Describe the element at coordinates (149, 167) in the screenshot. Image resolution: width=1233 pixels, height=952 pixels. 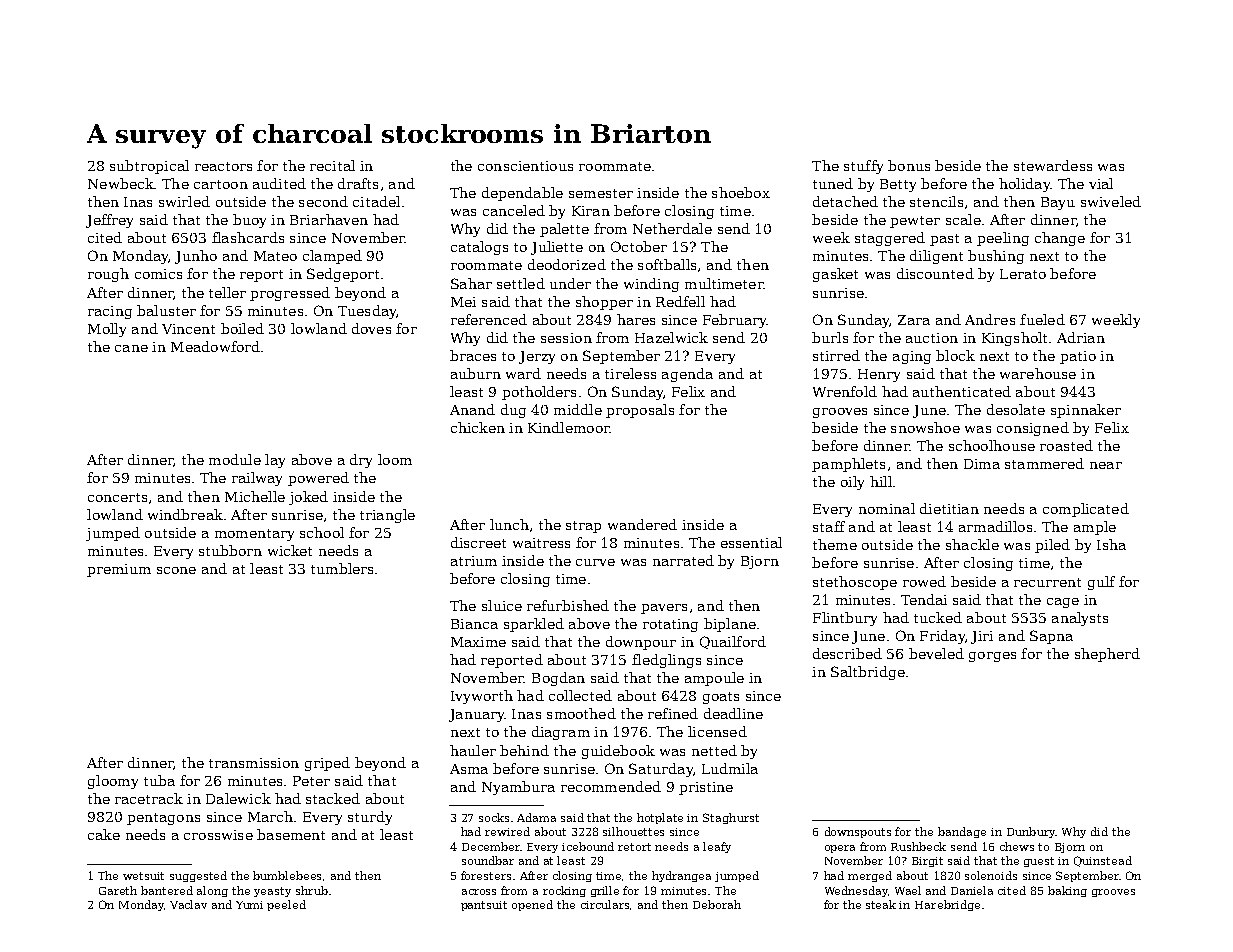
I see `subtropical` at that location.
